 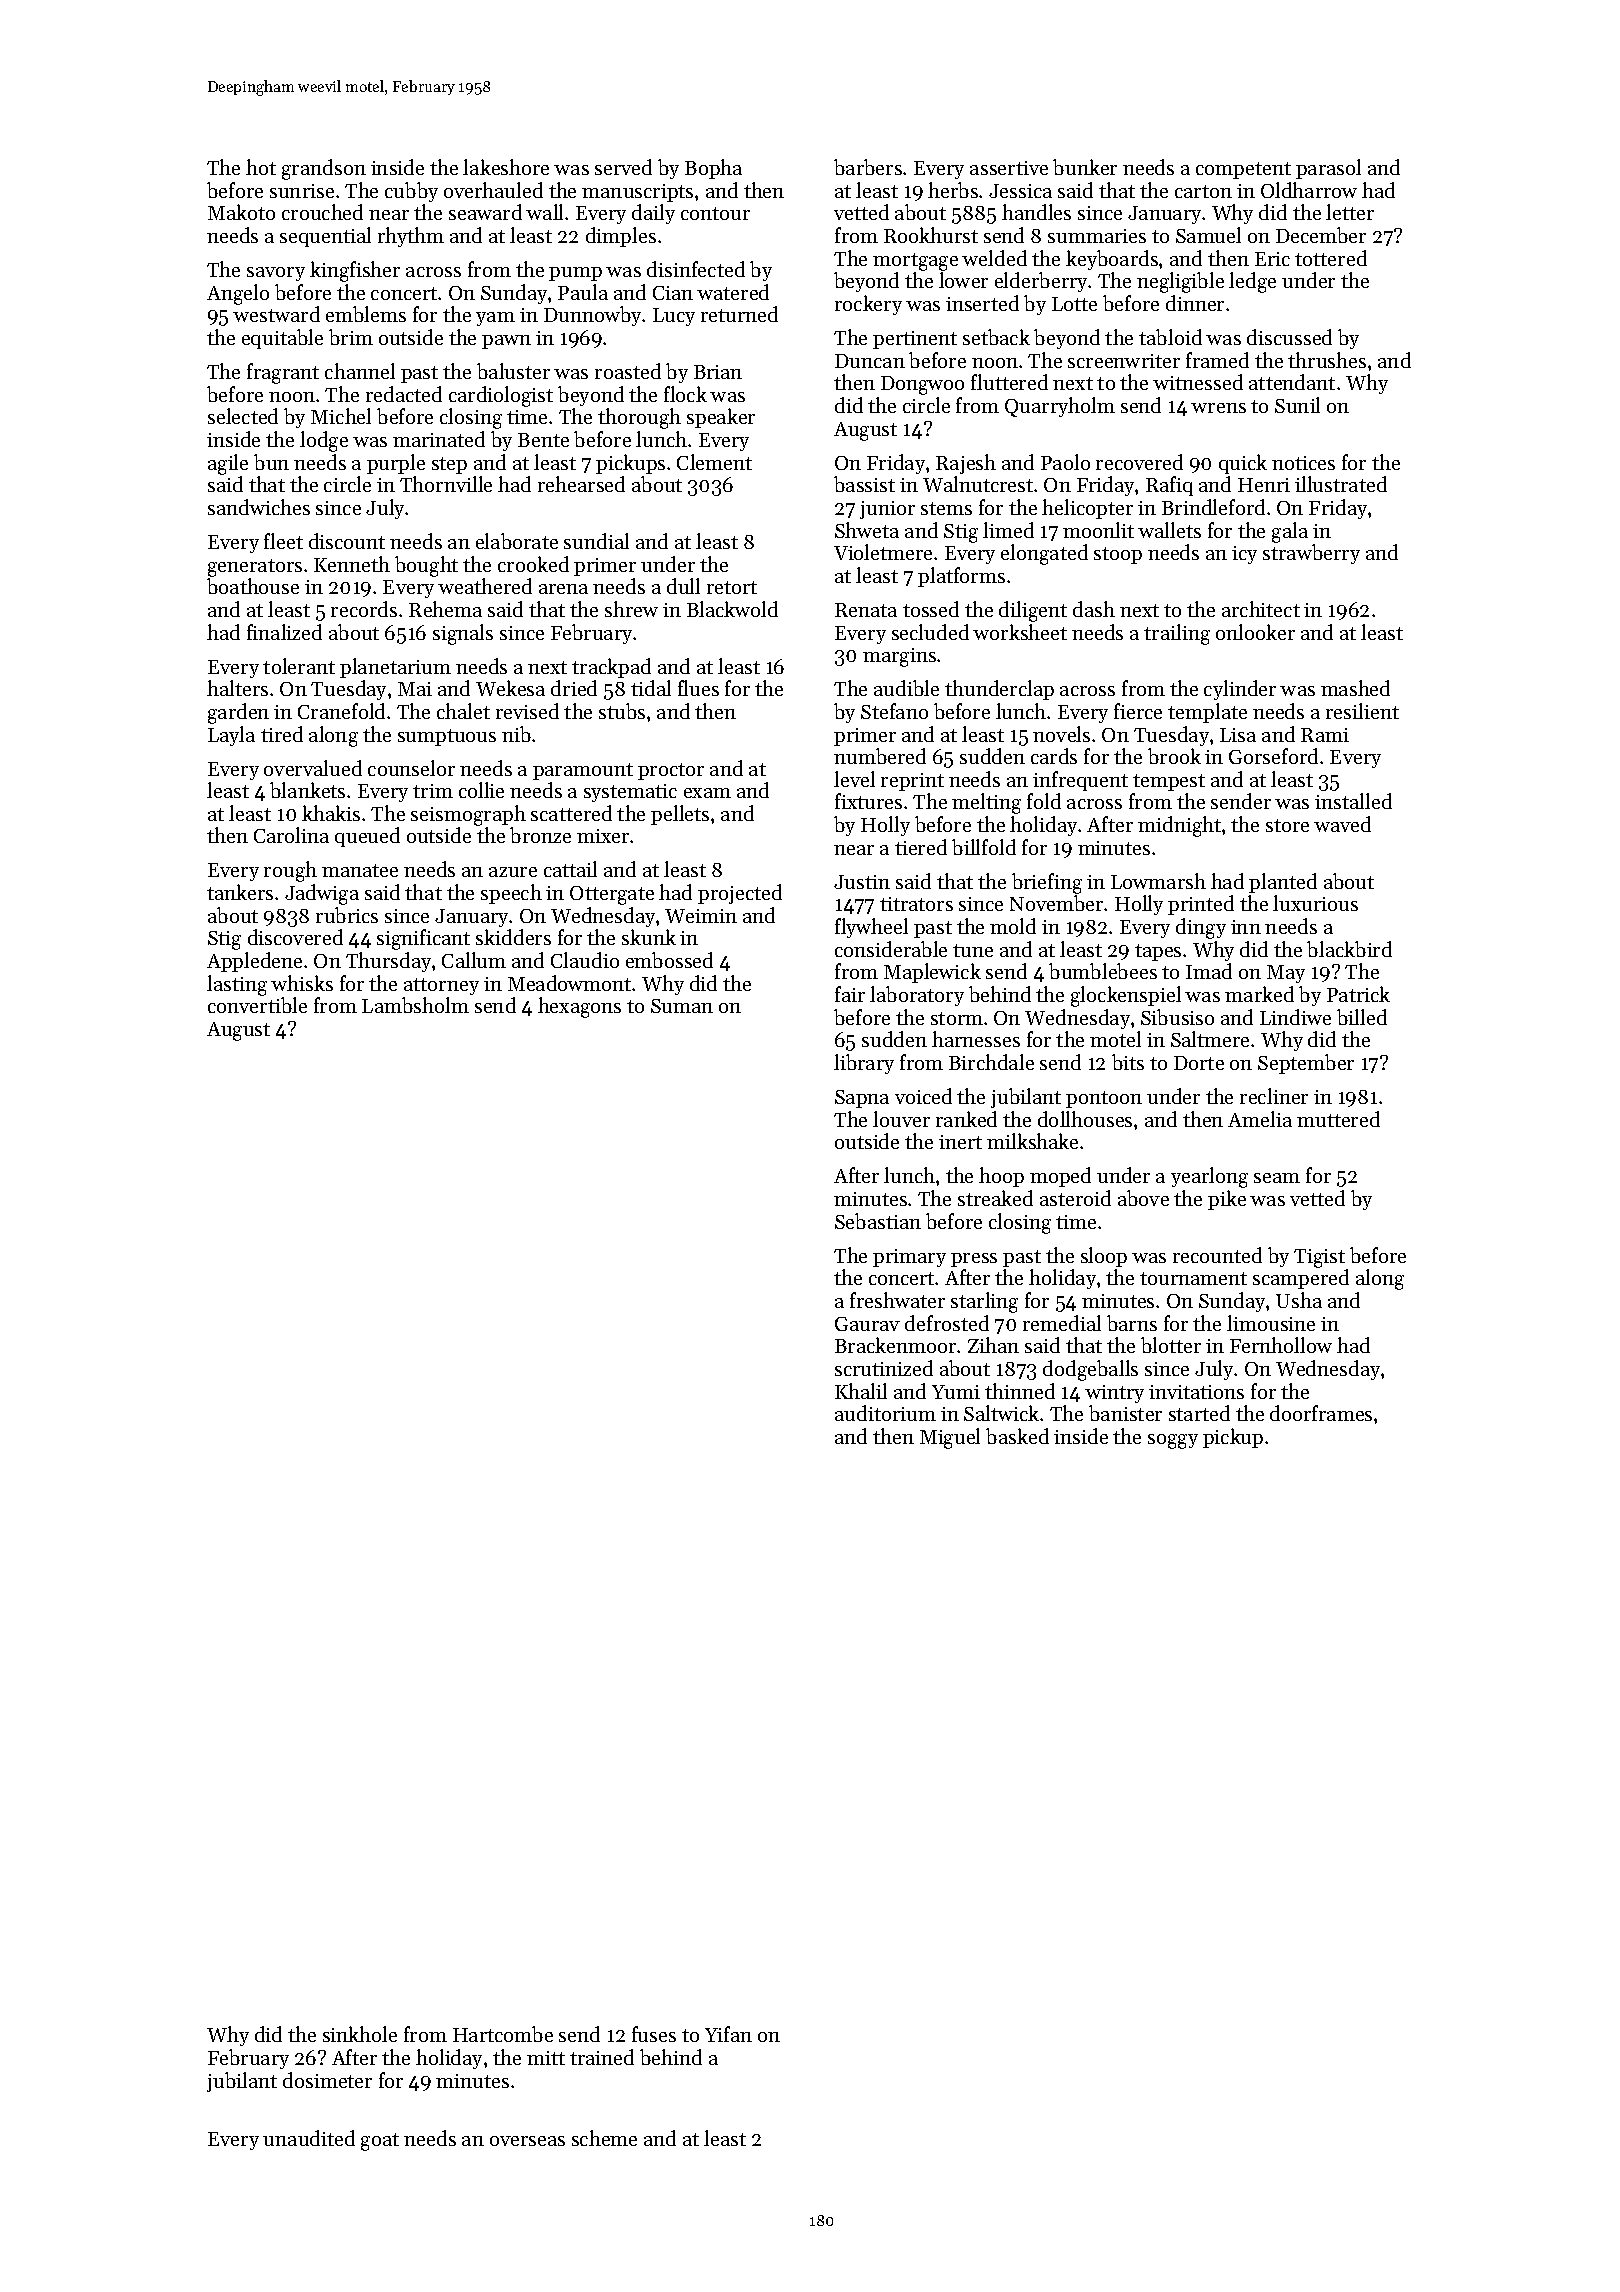 What do you see at coordinates (441, 986) in the document?
I see `attorney` at bounding box center [441, 986].
